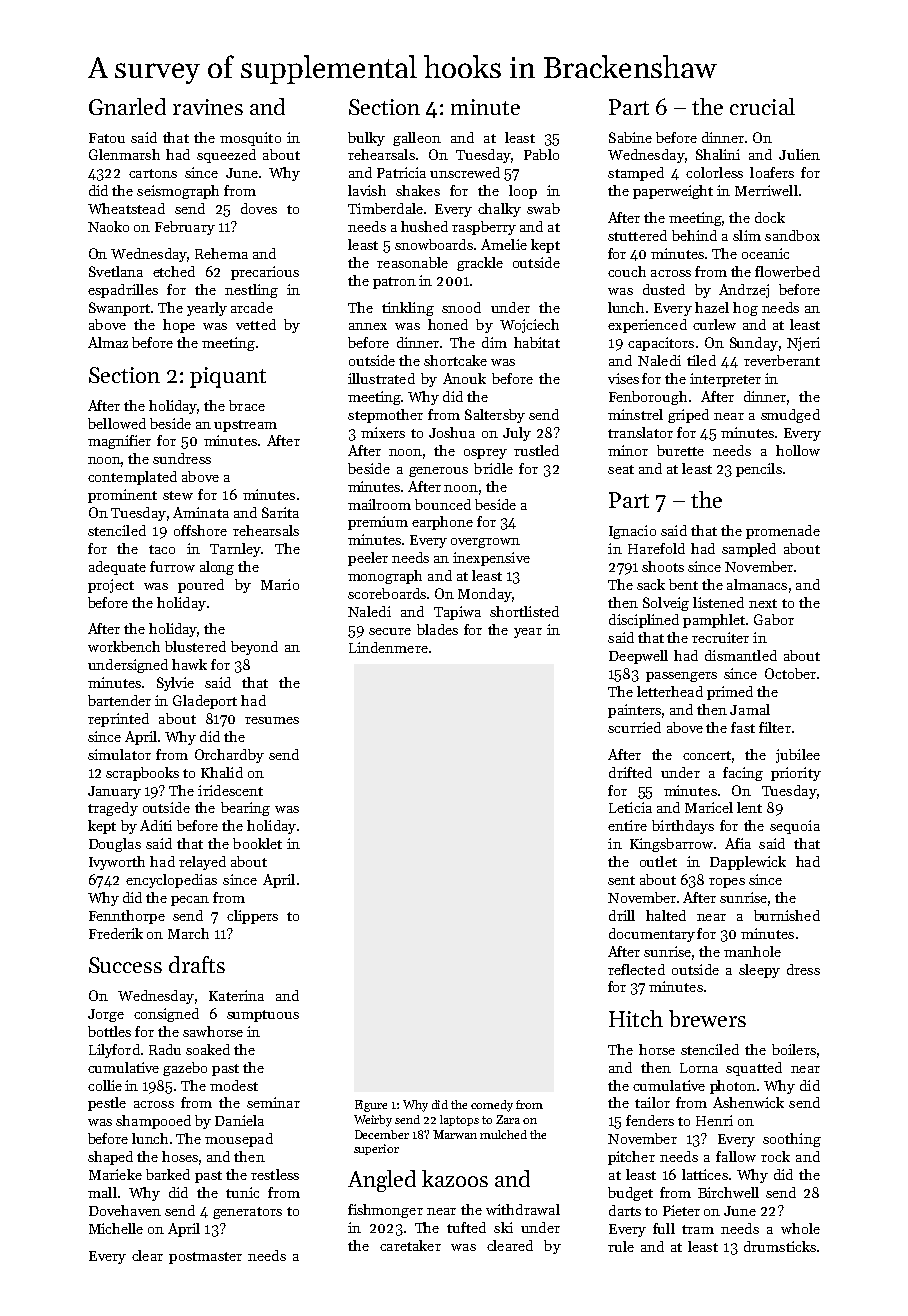 The height and width of the screenshot is (1316, 908). What do you see at coordinates (621, 880) in the screenshot?
I see `sent` at bounding box center [621, 880].
